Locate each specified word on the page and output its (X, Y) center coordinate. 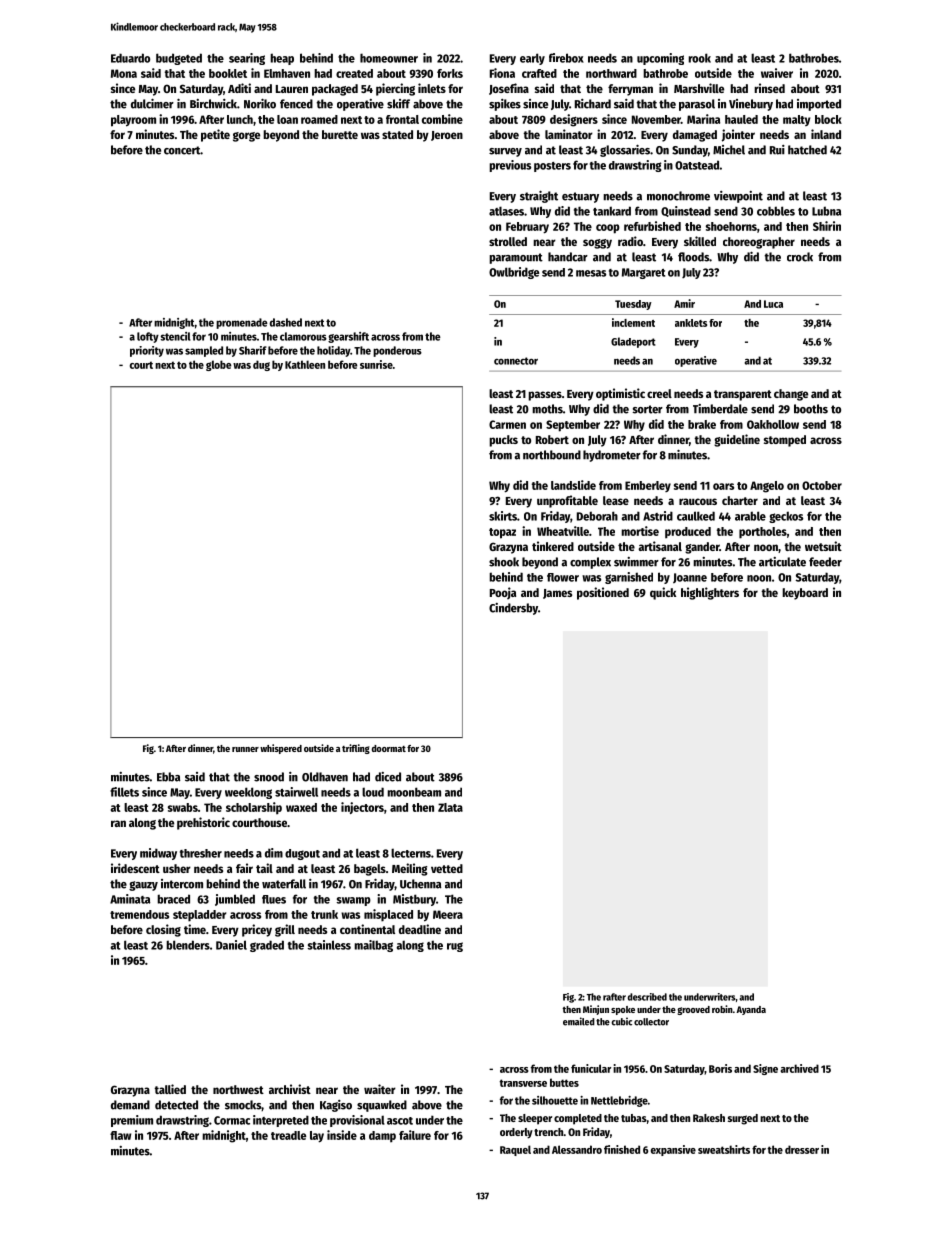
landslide (573, 485)
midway (158, 854)
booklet (228, 73)
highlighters (710, 593)
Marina (703, 119)
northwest (238, 1089)
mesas (591, 273)
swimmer (636, 562)
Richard (593, 104)
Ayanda (751, 1010)
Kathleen (305, 364)
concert (182, 150)
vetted (447, 868)
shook (504, 562)
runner (245, 749)
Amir (684, 303)
